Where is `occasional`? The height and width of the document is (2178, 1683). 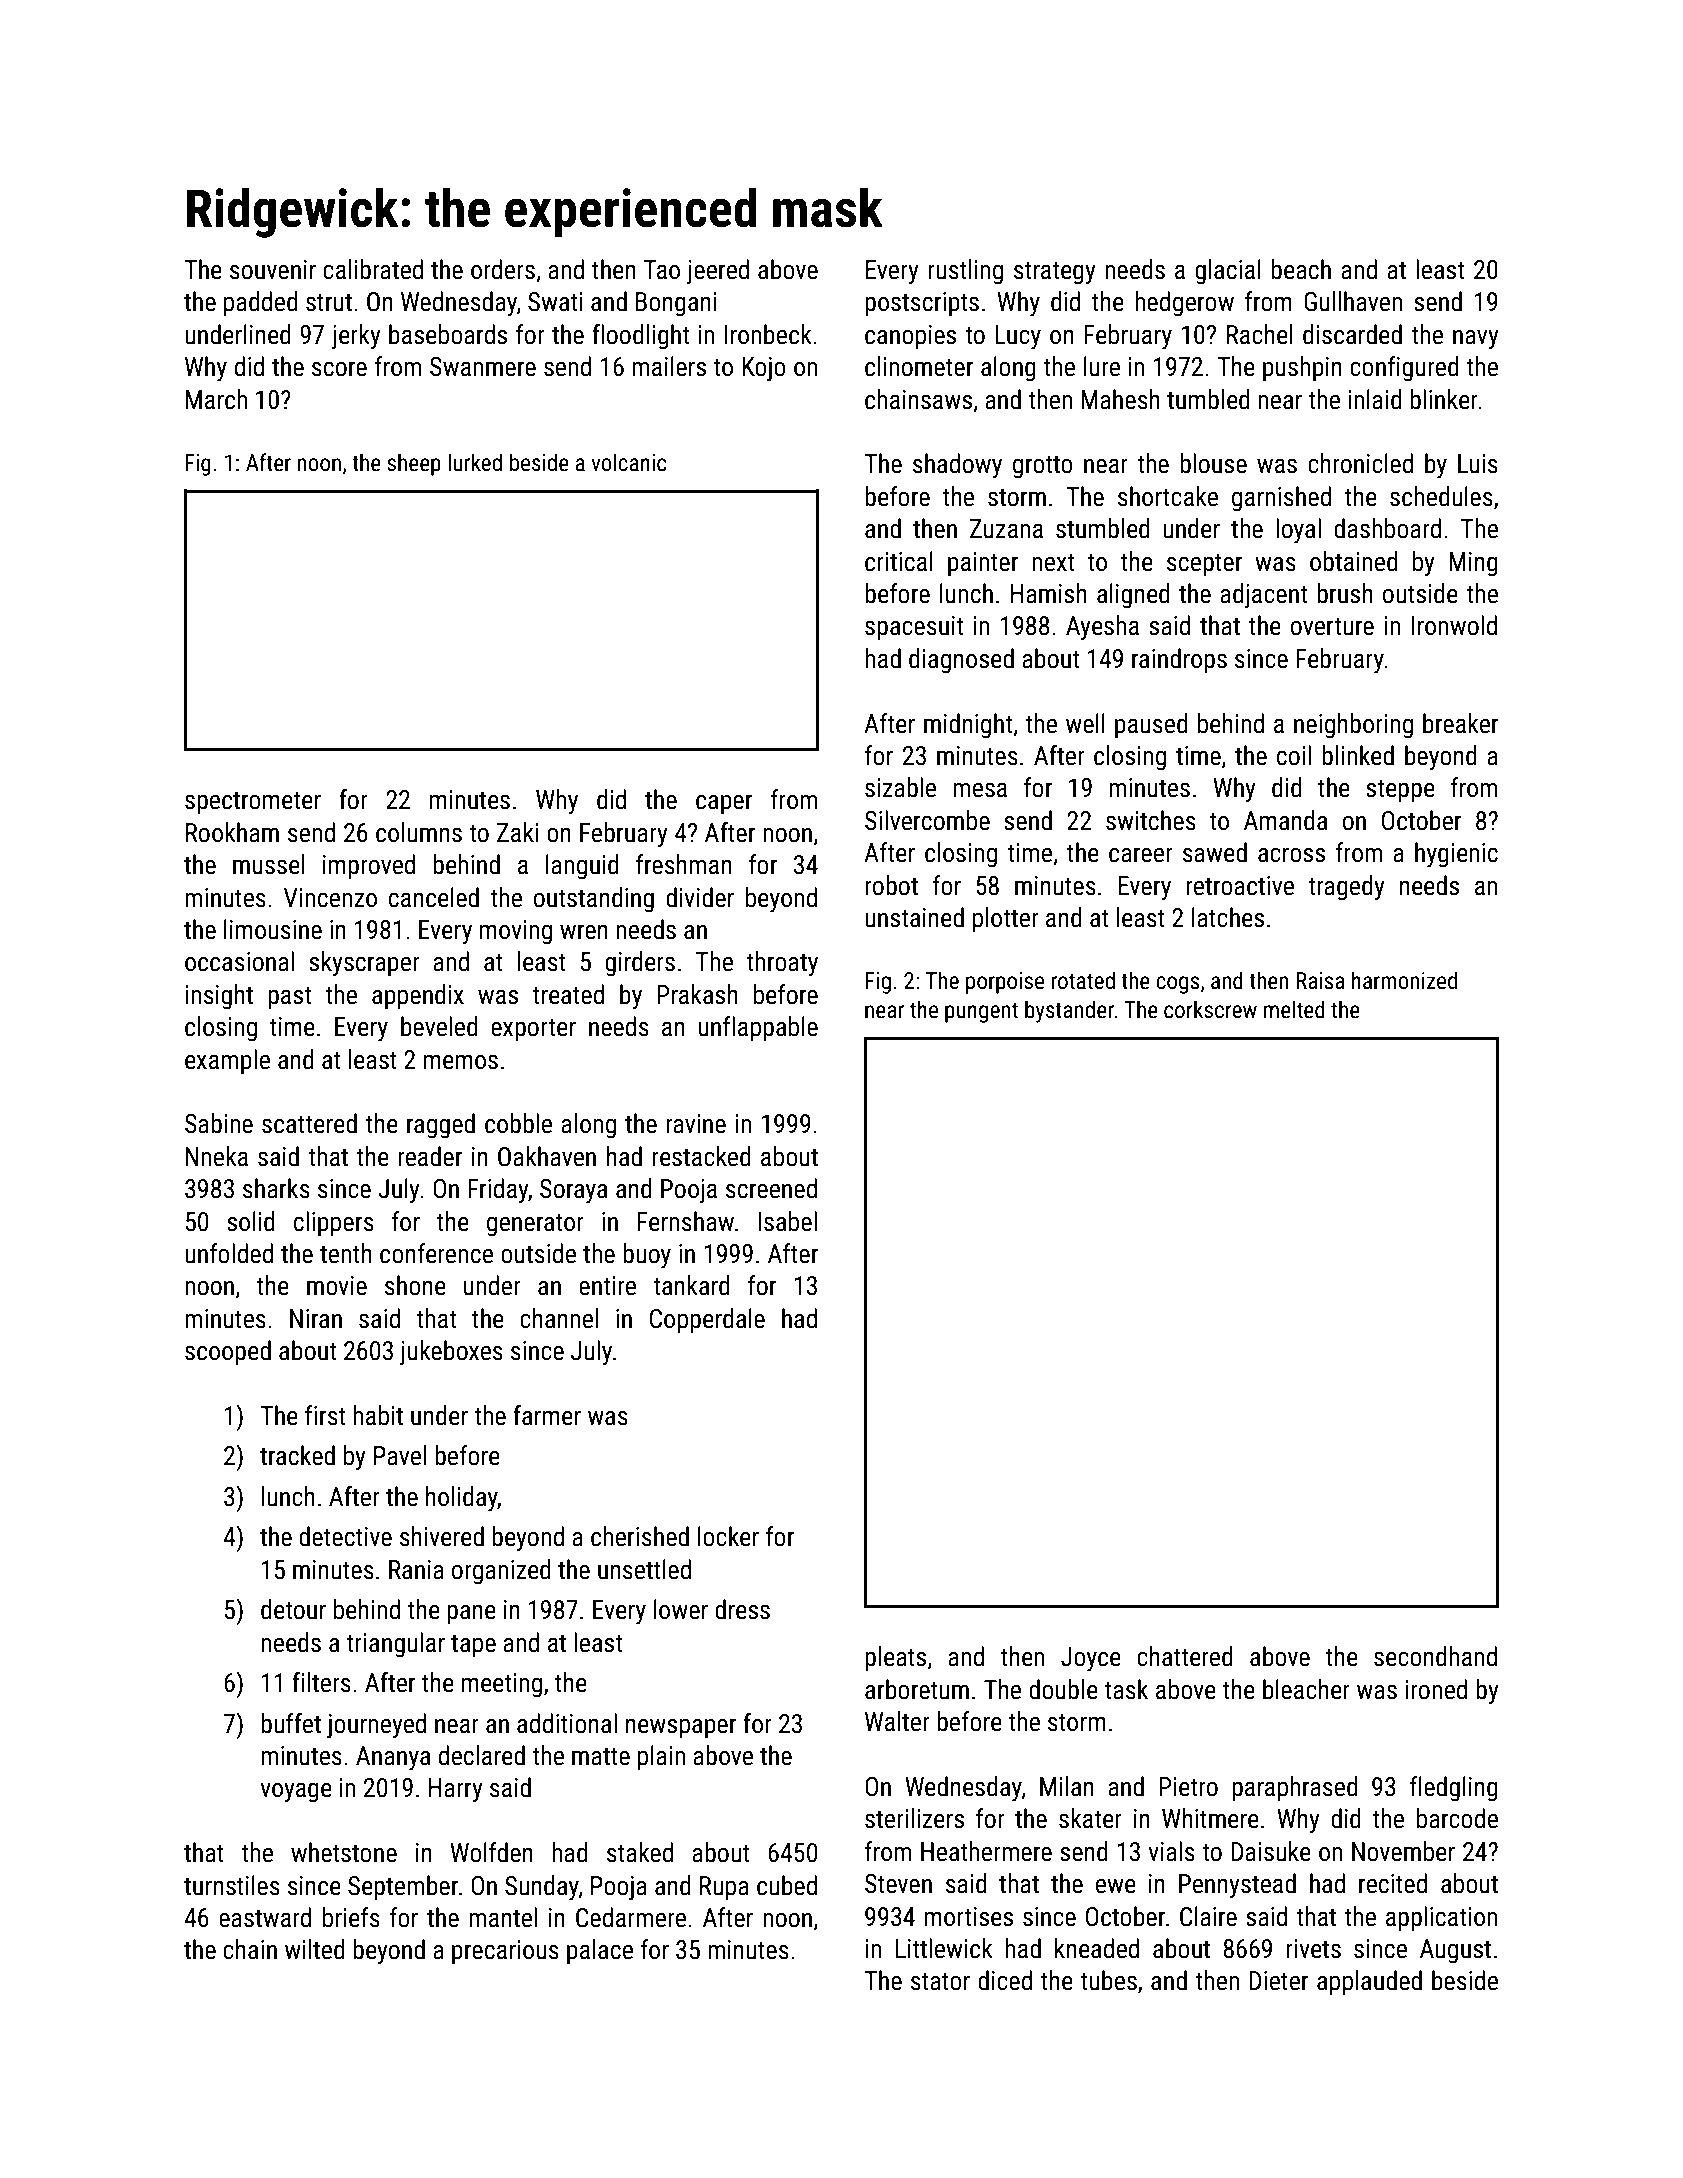 occasional is located at coordinates (239, 961).
